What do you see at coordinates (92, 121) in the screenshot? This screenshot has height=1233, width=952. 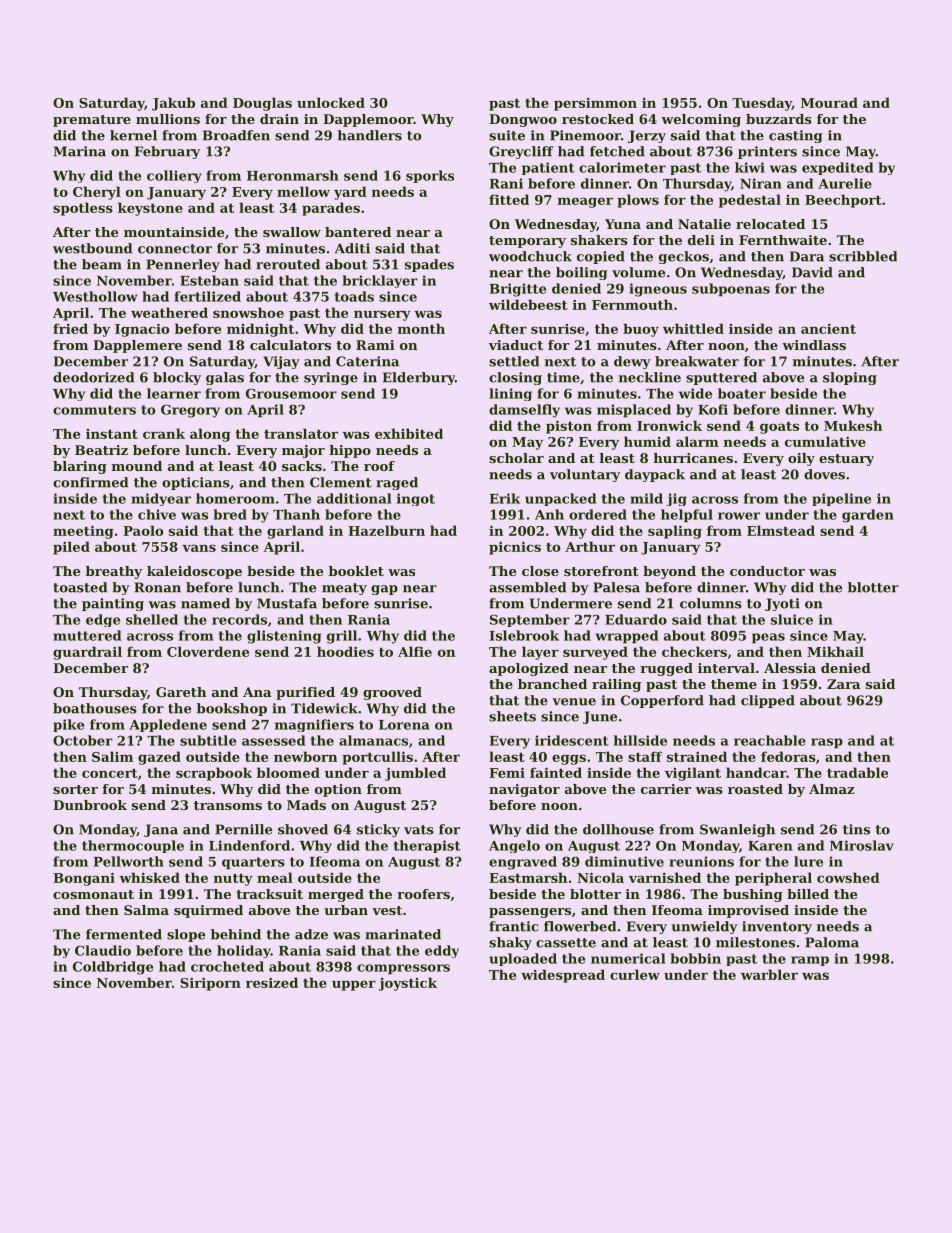 I see `premature` at bounding box center [92, 121].
